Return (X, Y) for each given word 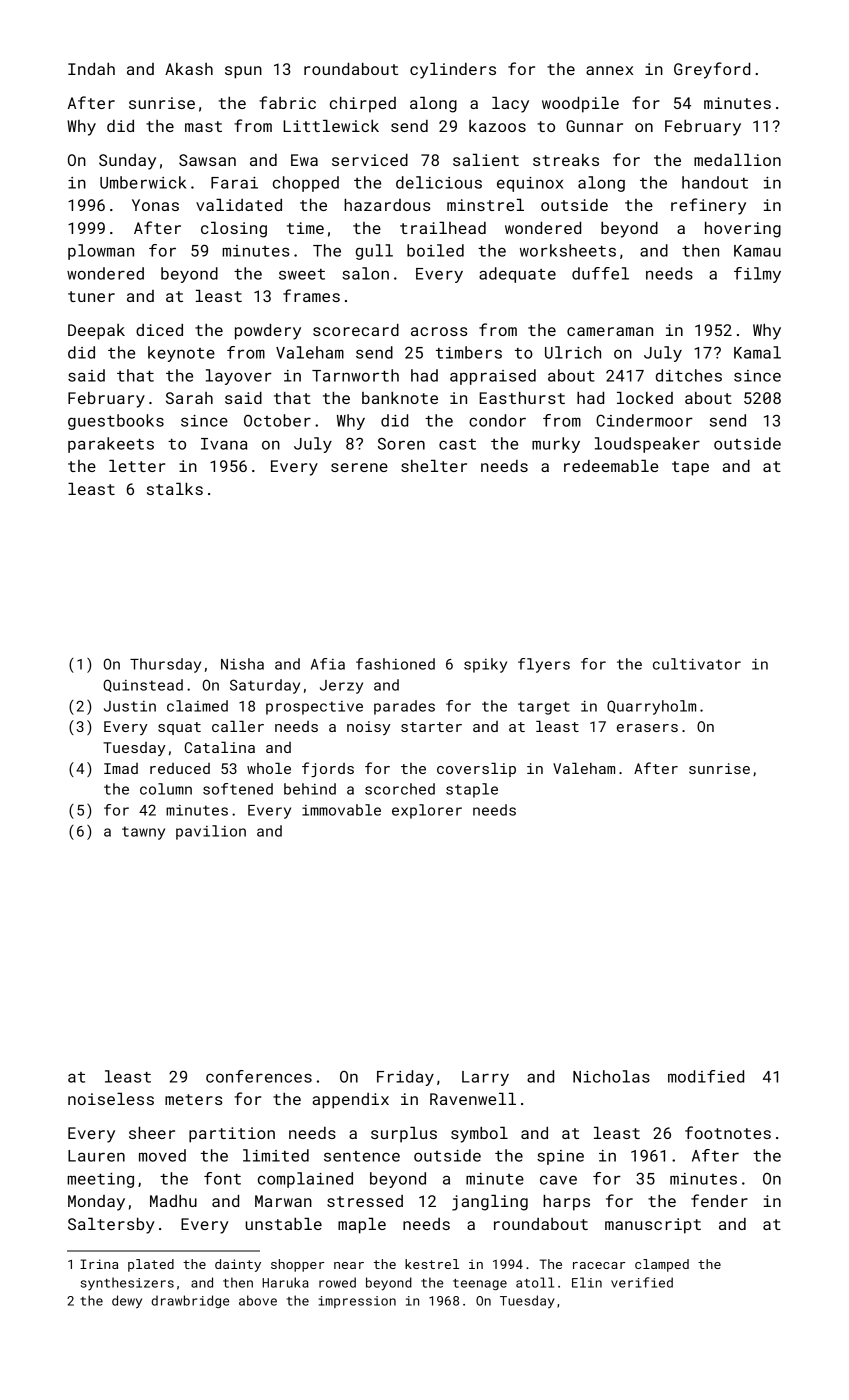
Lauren (96, 1156)
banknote (400, 398)
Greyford (712, 70)
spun (243, 72)
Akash (189, 69)
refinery (708, 206)
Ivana (224, 444)
